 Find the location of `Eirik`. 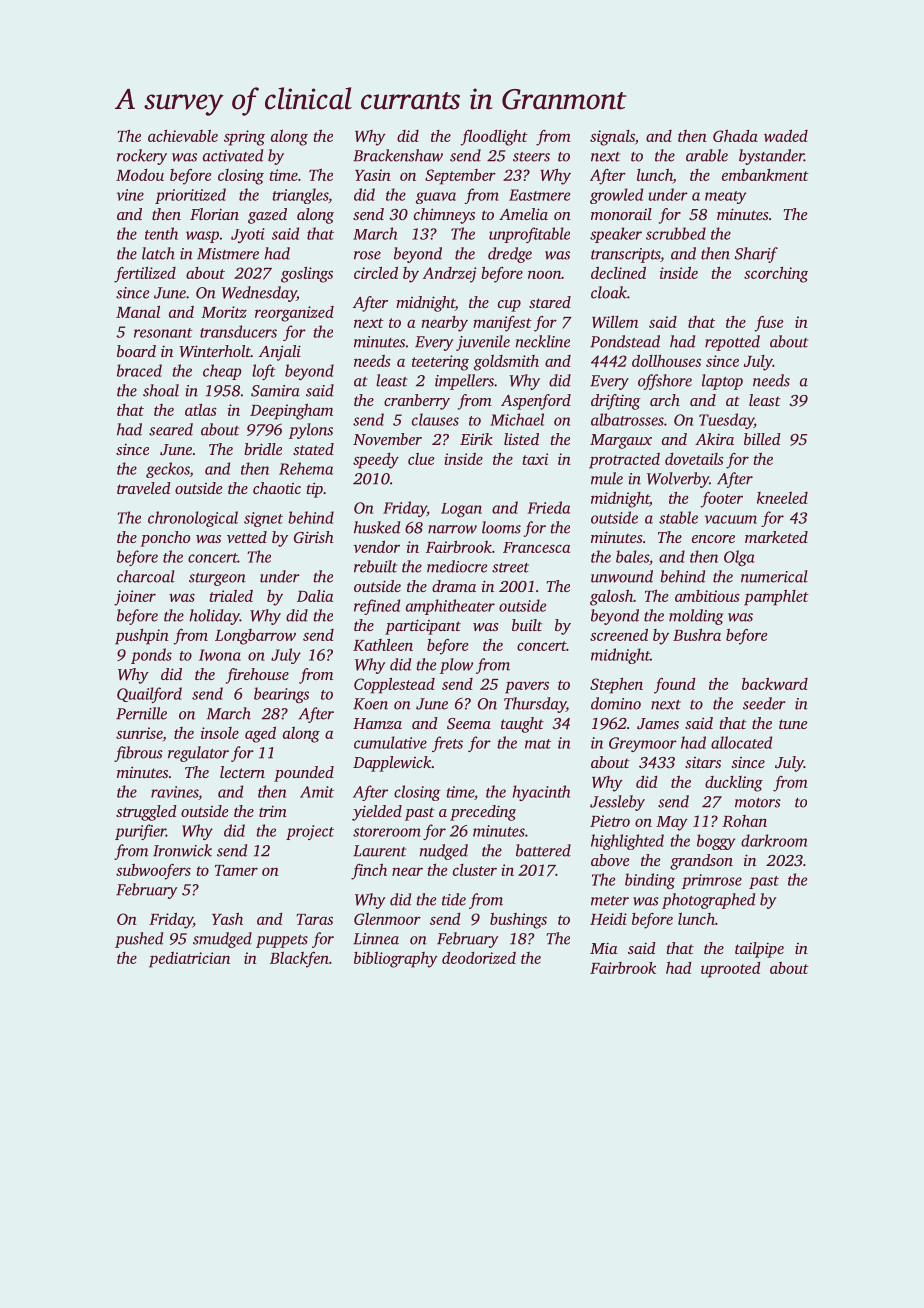

Eirik is located at coordinates (476, 439).
